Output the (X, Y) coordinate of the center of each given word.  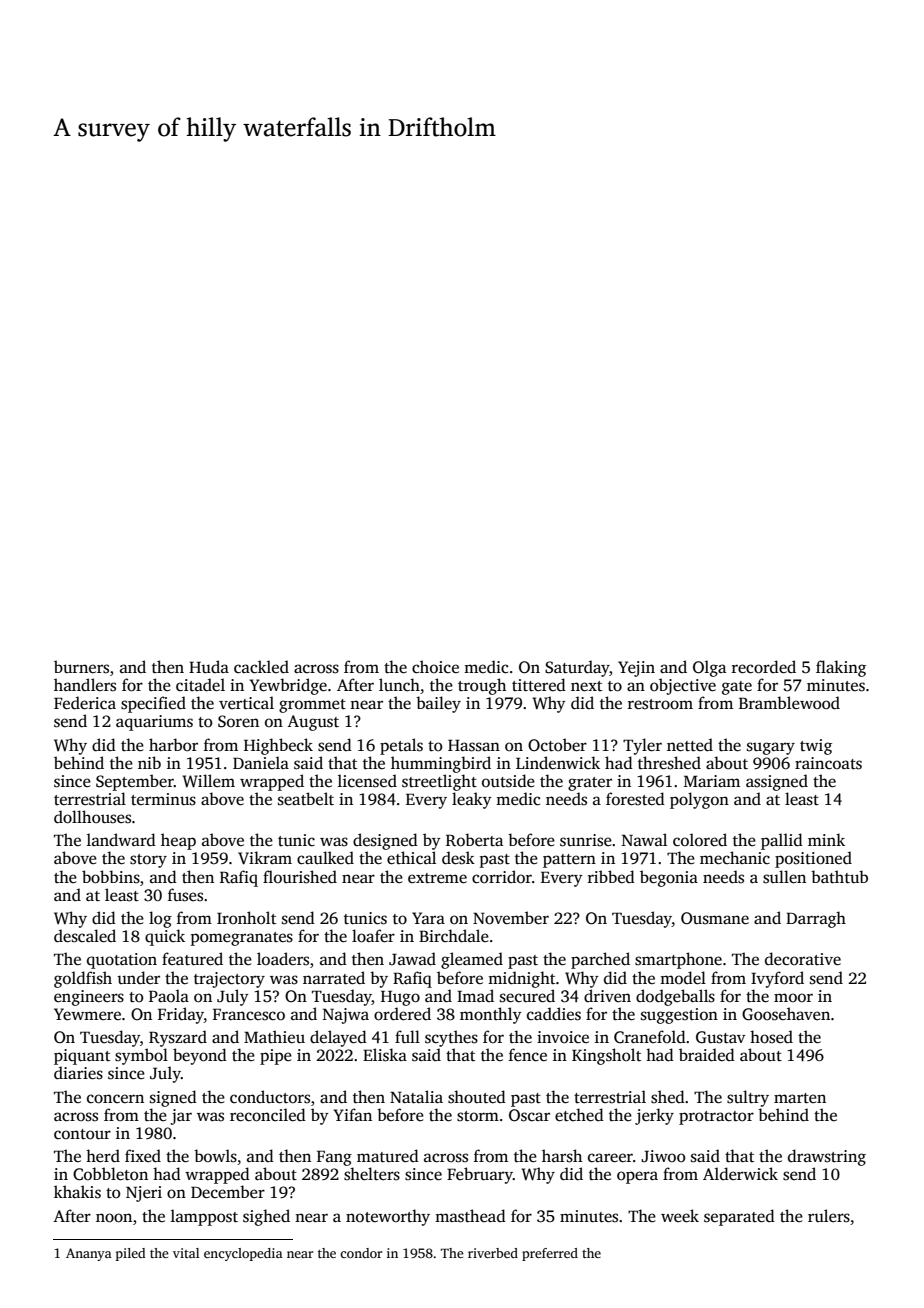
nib (149, 762)
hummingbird (441, 764)
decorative (803, 959)
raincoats (828, 763)
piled (131, 1254)
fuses (185, 895)
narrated (334, 978)
